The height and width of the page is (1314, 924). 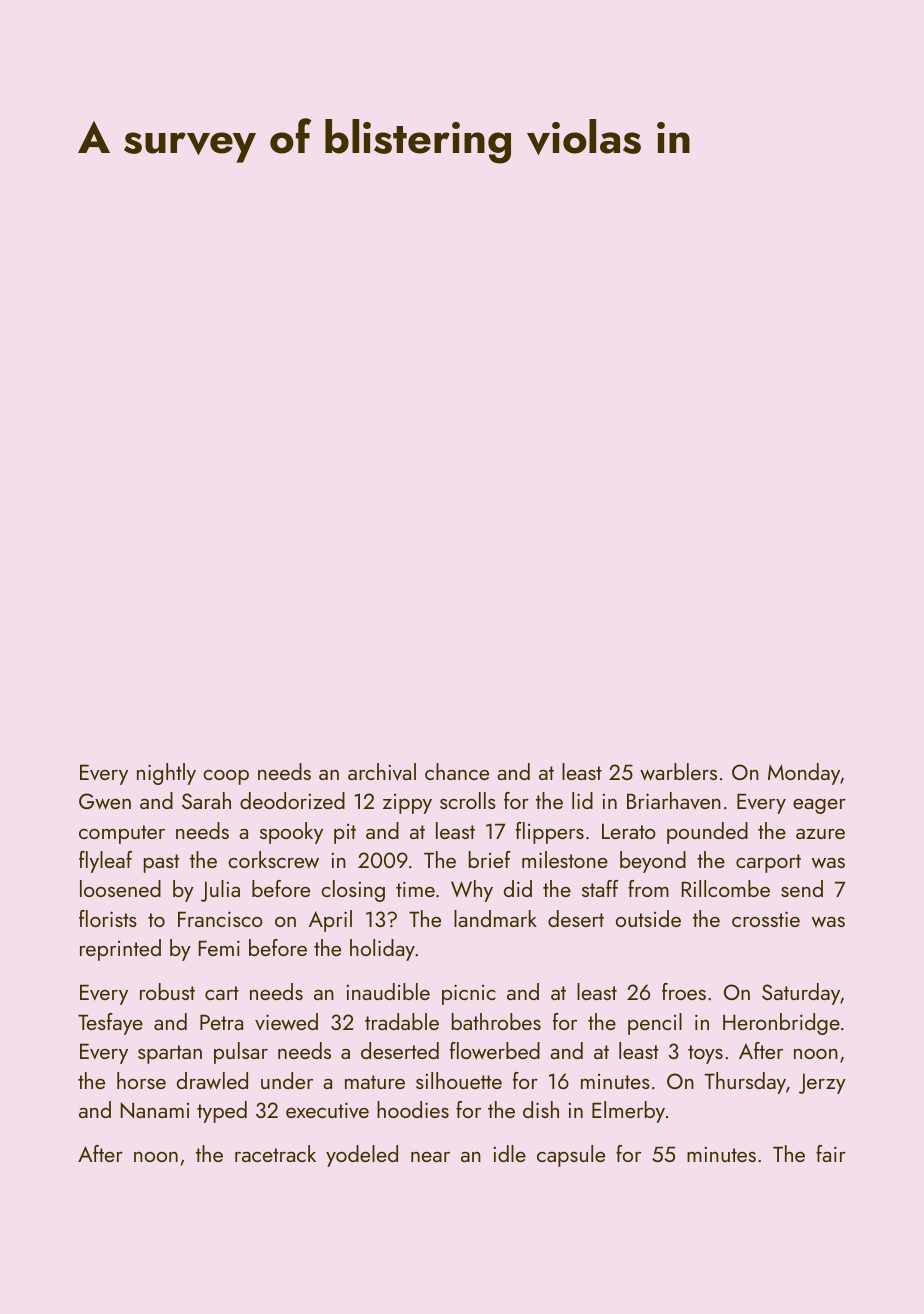 I want to click on Julia, so click(x=220, y=891).
